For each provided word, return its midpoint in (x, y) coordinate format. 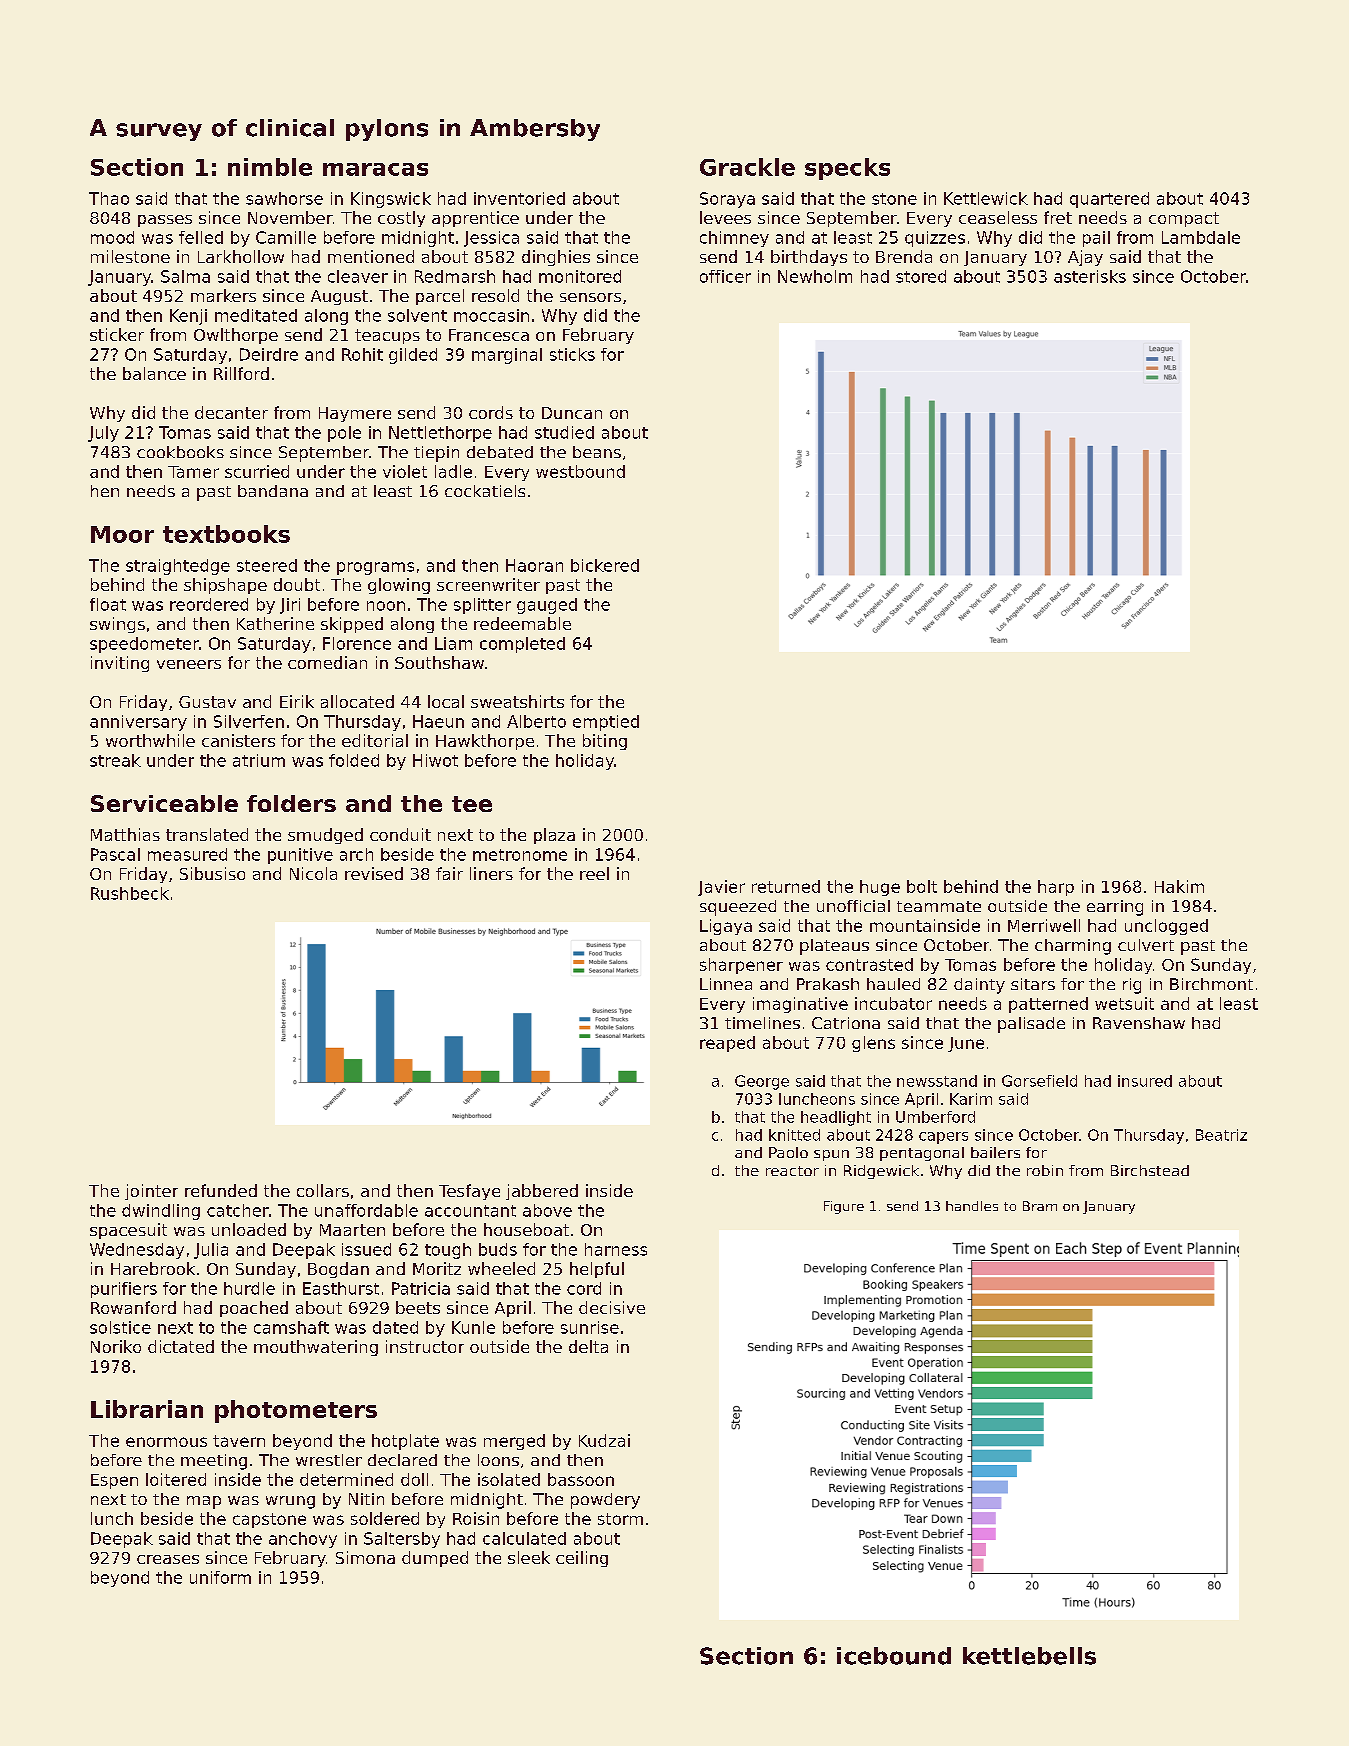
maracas (375, 169)
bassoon (581, 1479)
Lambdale (1201, 237)
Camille (286, 237)
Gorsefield (1039, 1081)
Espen (114, 1481)
